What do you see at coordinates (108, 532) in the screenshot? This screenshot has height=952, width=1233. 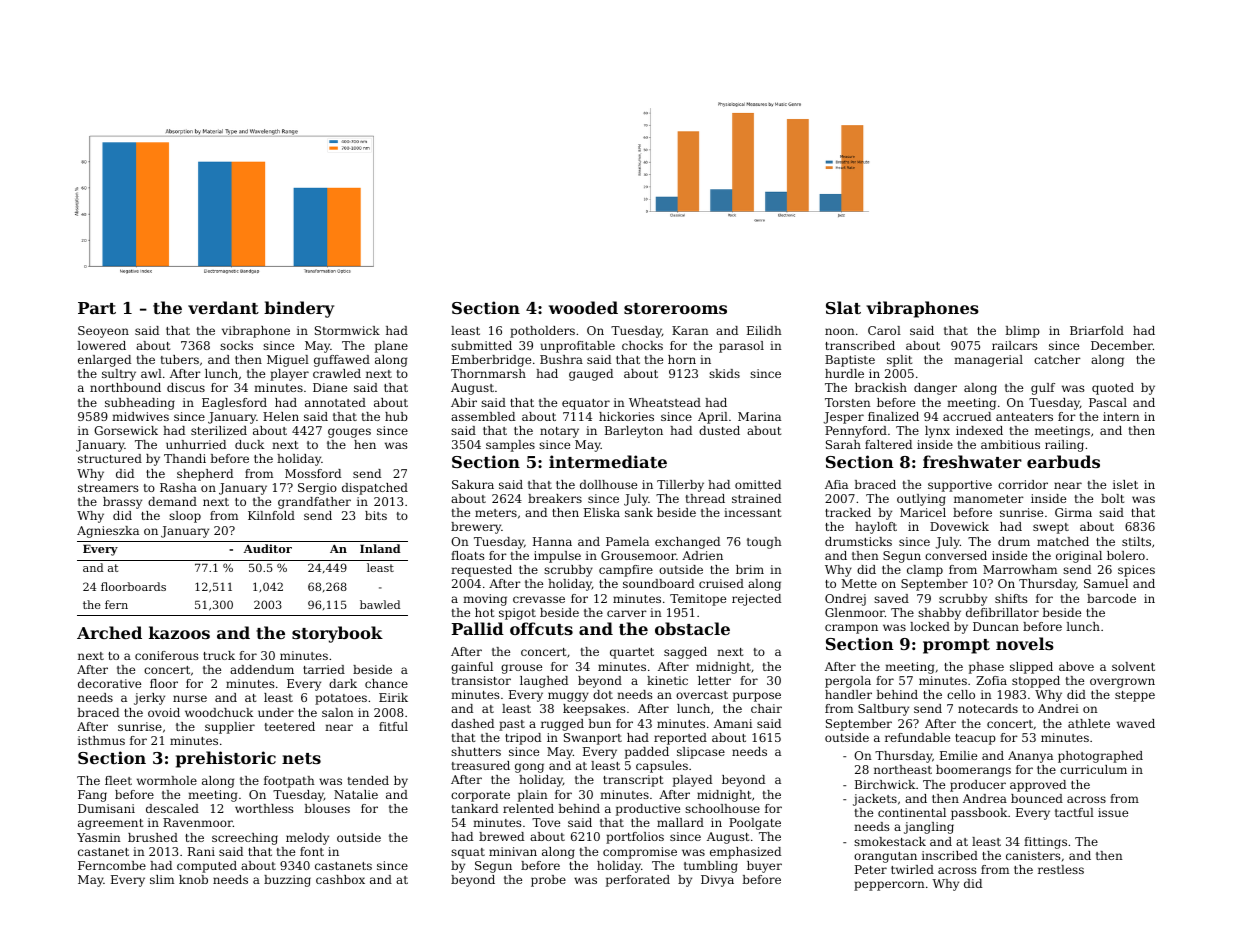 I see `Agnieszka` at bounding box center [108, 532].
